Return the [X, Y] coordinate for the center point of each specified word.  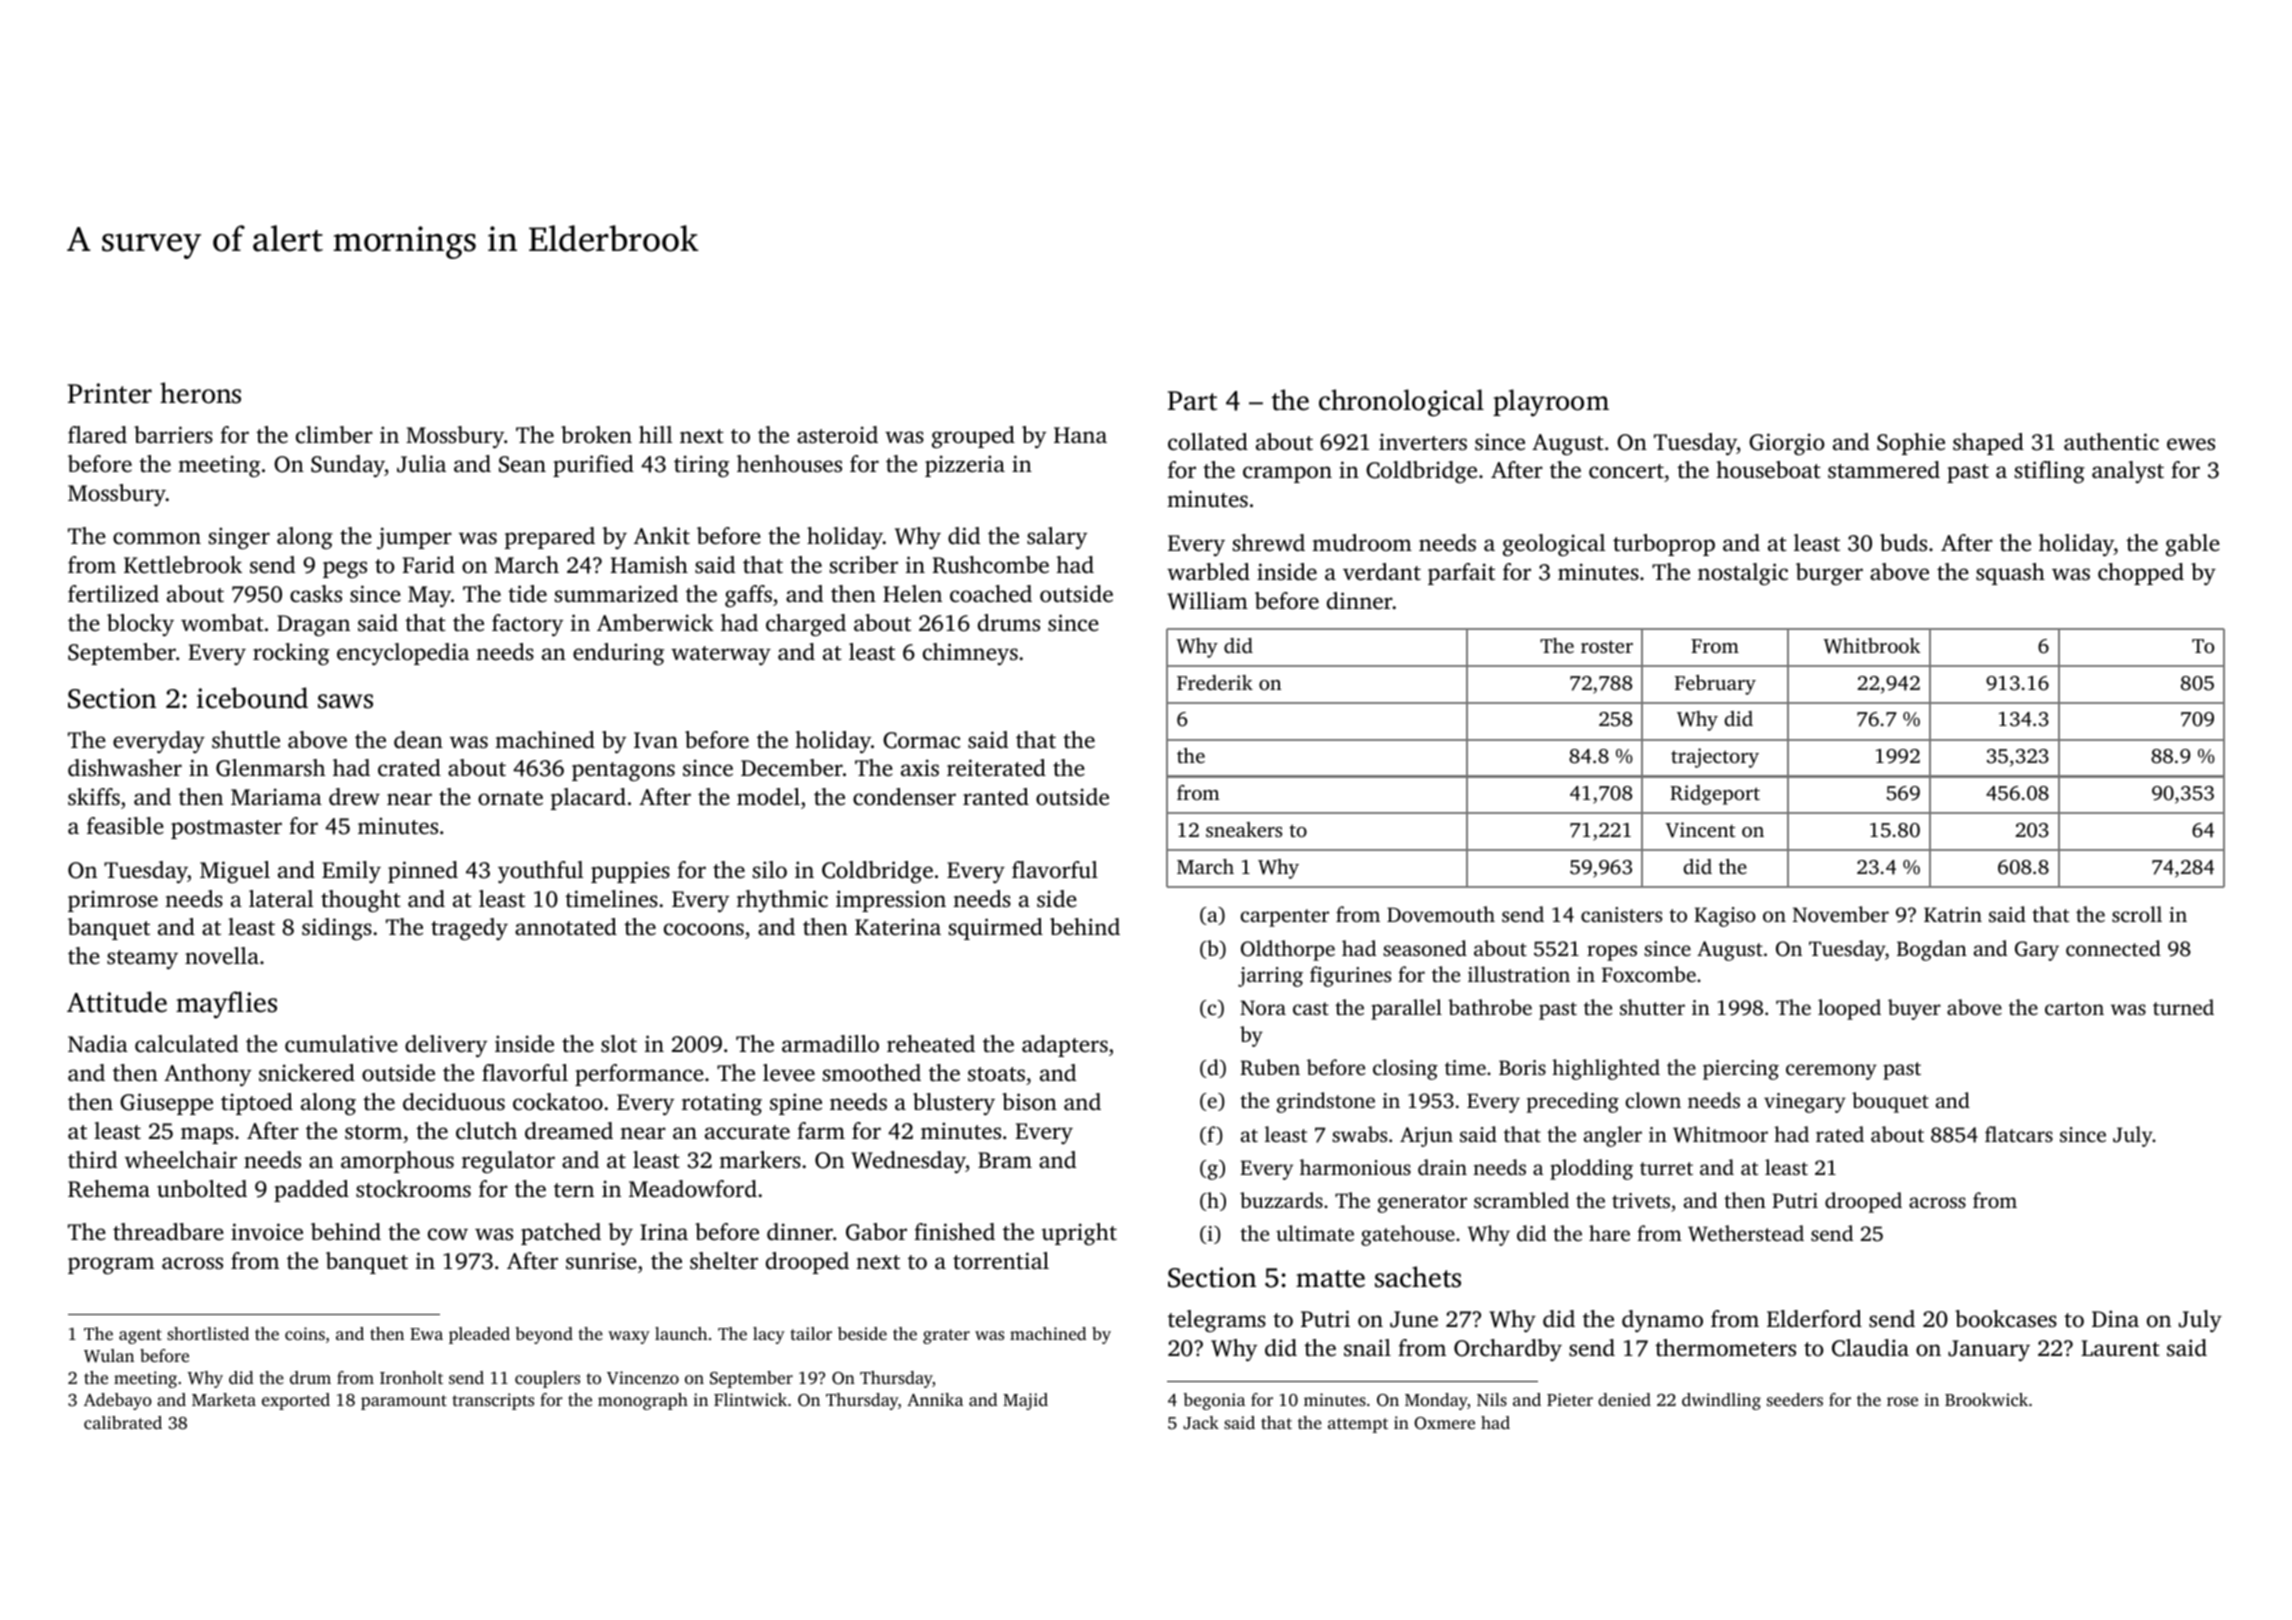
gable [2193, 545]
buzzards [1281, 1200]
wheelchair [181, 1160]
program [111, 1266]
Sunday [348, 466]
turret [1666, 1168]
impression [891, 901]
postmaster [226, 829]
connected [2113, 948]
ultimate [1315, 1233]
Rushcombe [990, 565]
